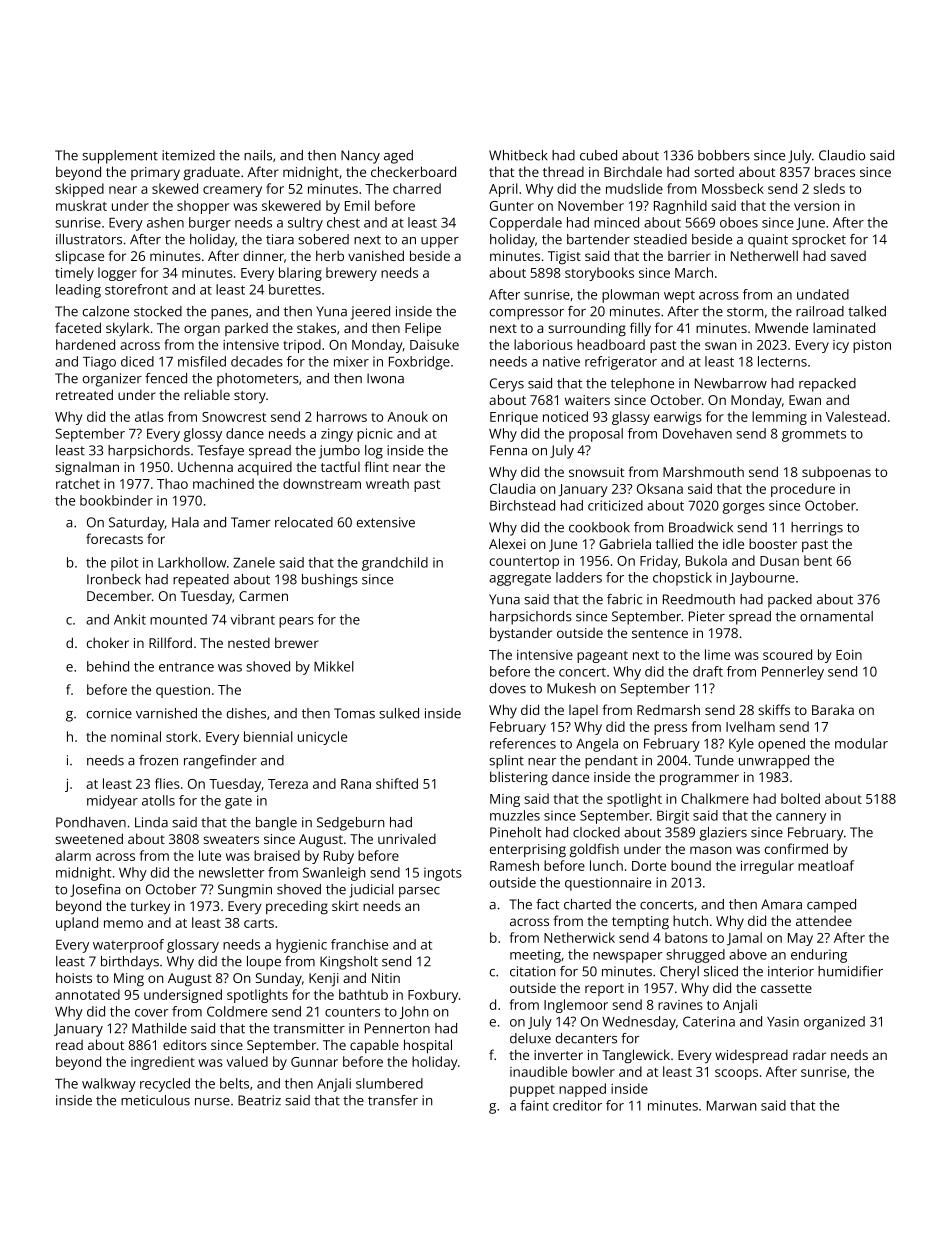  Describe the element at coordinates (842, 155) in the page. I see `Claudio` at that location.
